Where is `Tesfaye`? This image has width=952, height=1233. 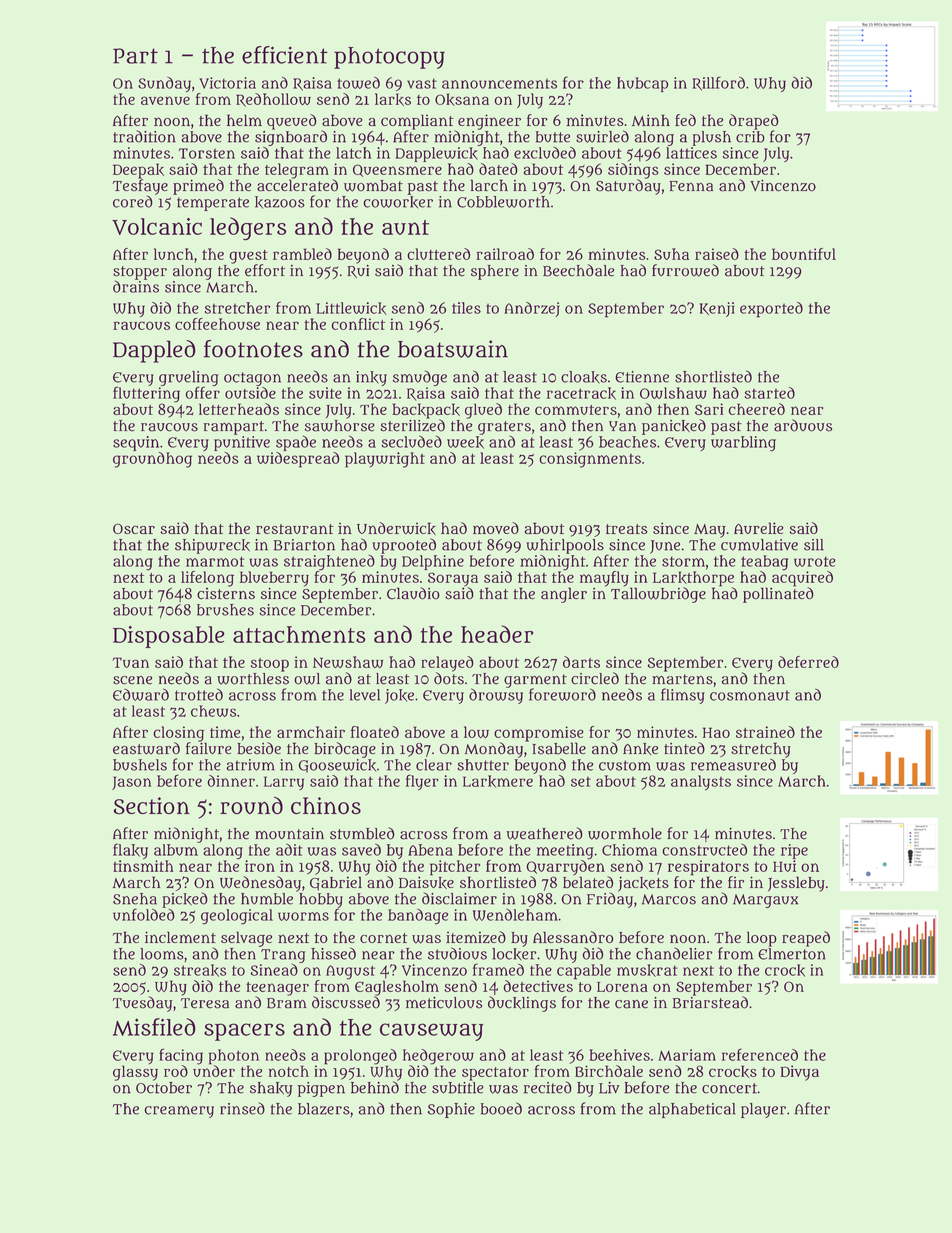 Tesfaye is located at coordinates (140, 187).
